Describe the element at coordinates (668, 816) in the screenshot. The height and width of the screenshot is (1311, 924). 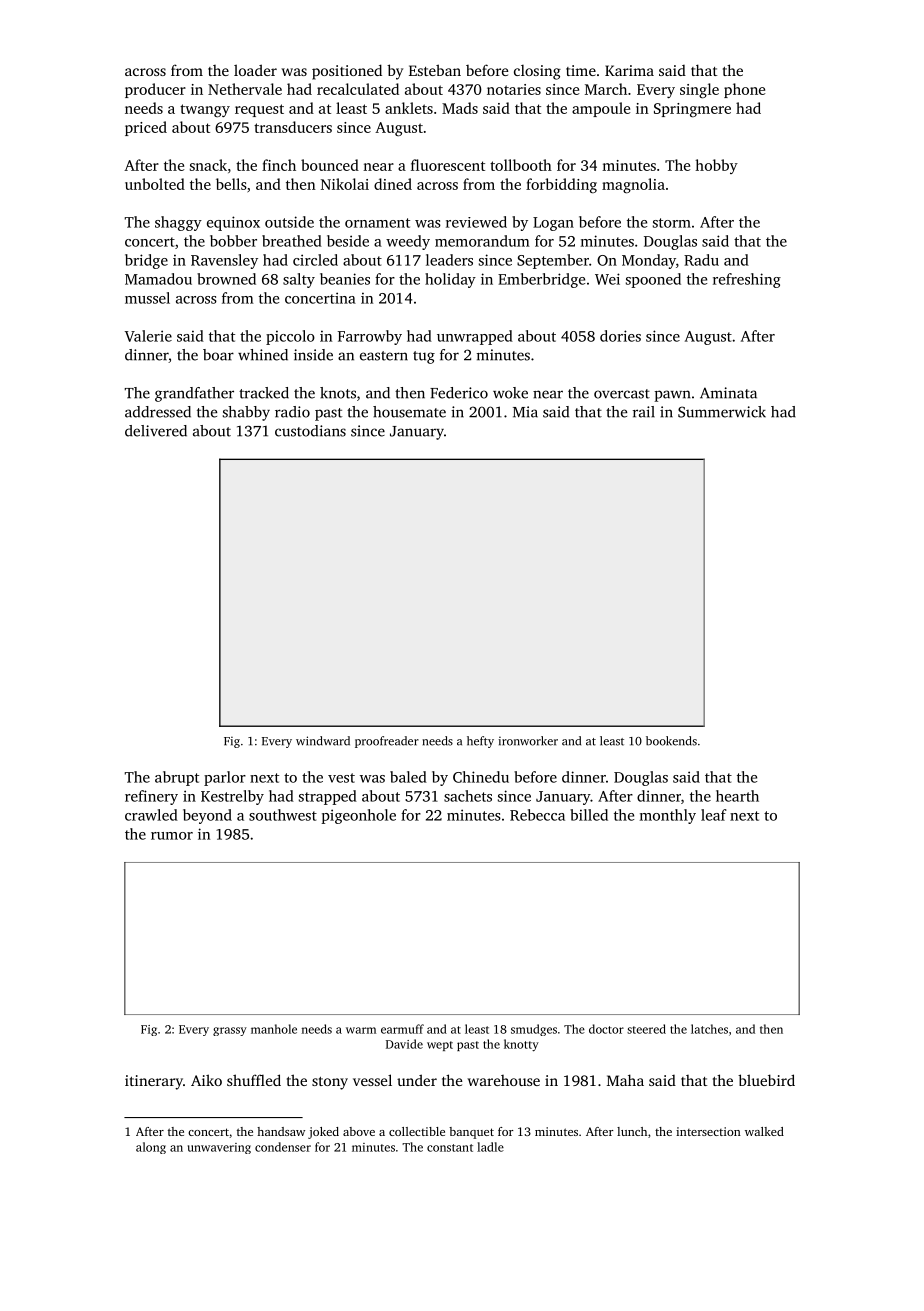
I see `monthly` at that location.
